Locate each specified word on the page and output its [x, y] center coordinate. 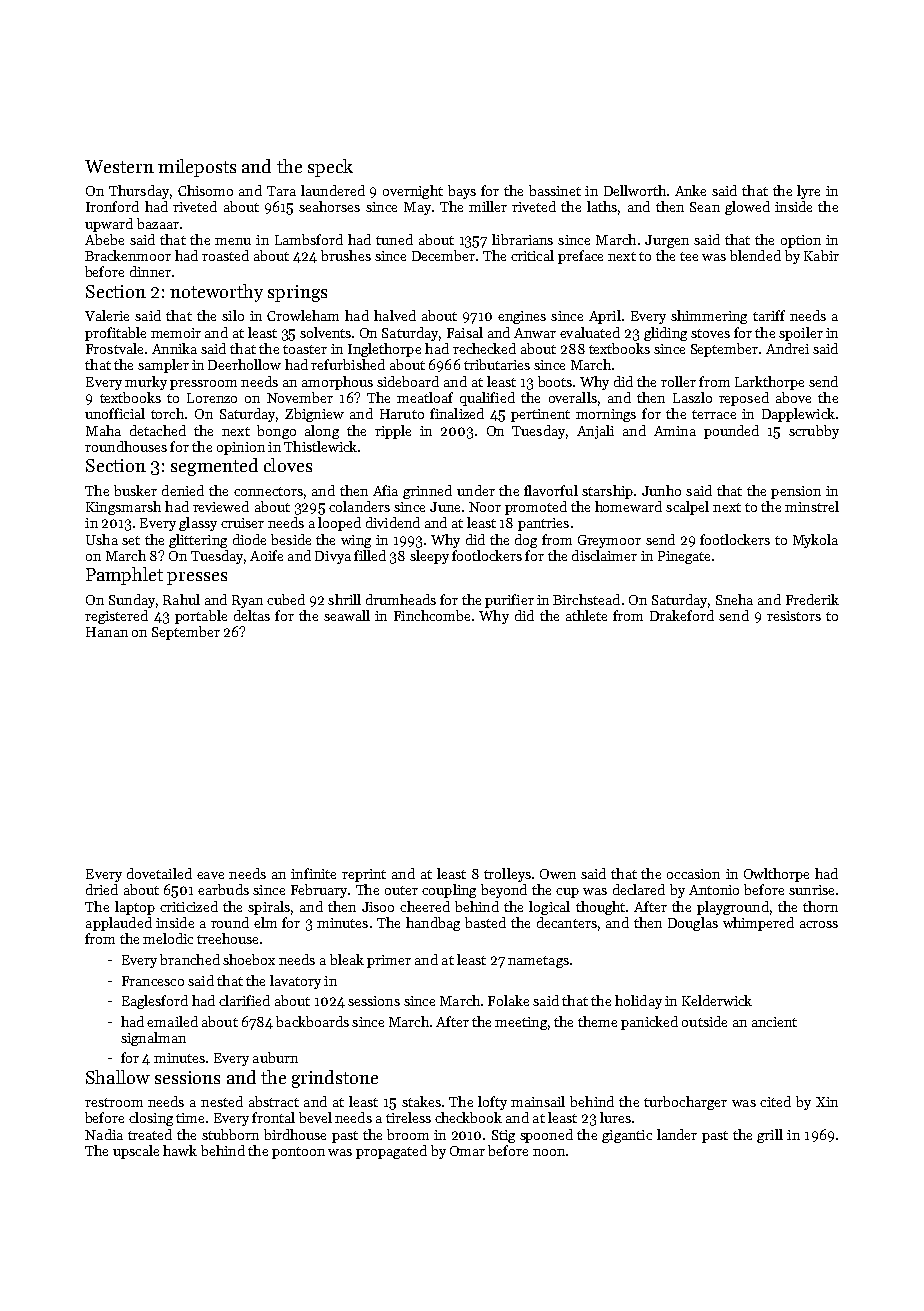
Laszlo [692, 397]
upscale [136, 1152]
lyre [808, 192]
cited [775, 1101]
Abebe [104, 239]
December [443, 255]
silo [233, 315]
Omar [467, 1151]
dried [102, 889]
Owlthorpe [776, 875]
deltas [252, 615]
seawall [347, 615]
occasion [693, 874]
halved [395, 315]
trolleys [507, 875]
